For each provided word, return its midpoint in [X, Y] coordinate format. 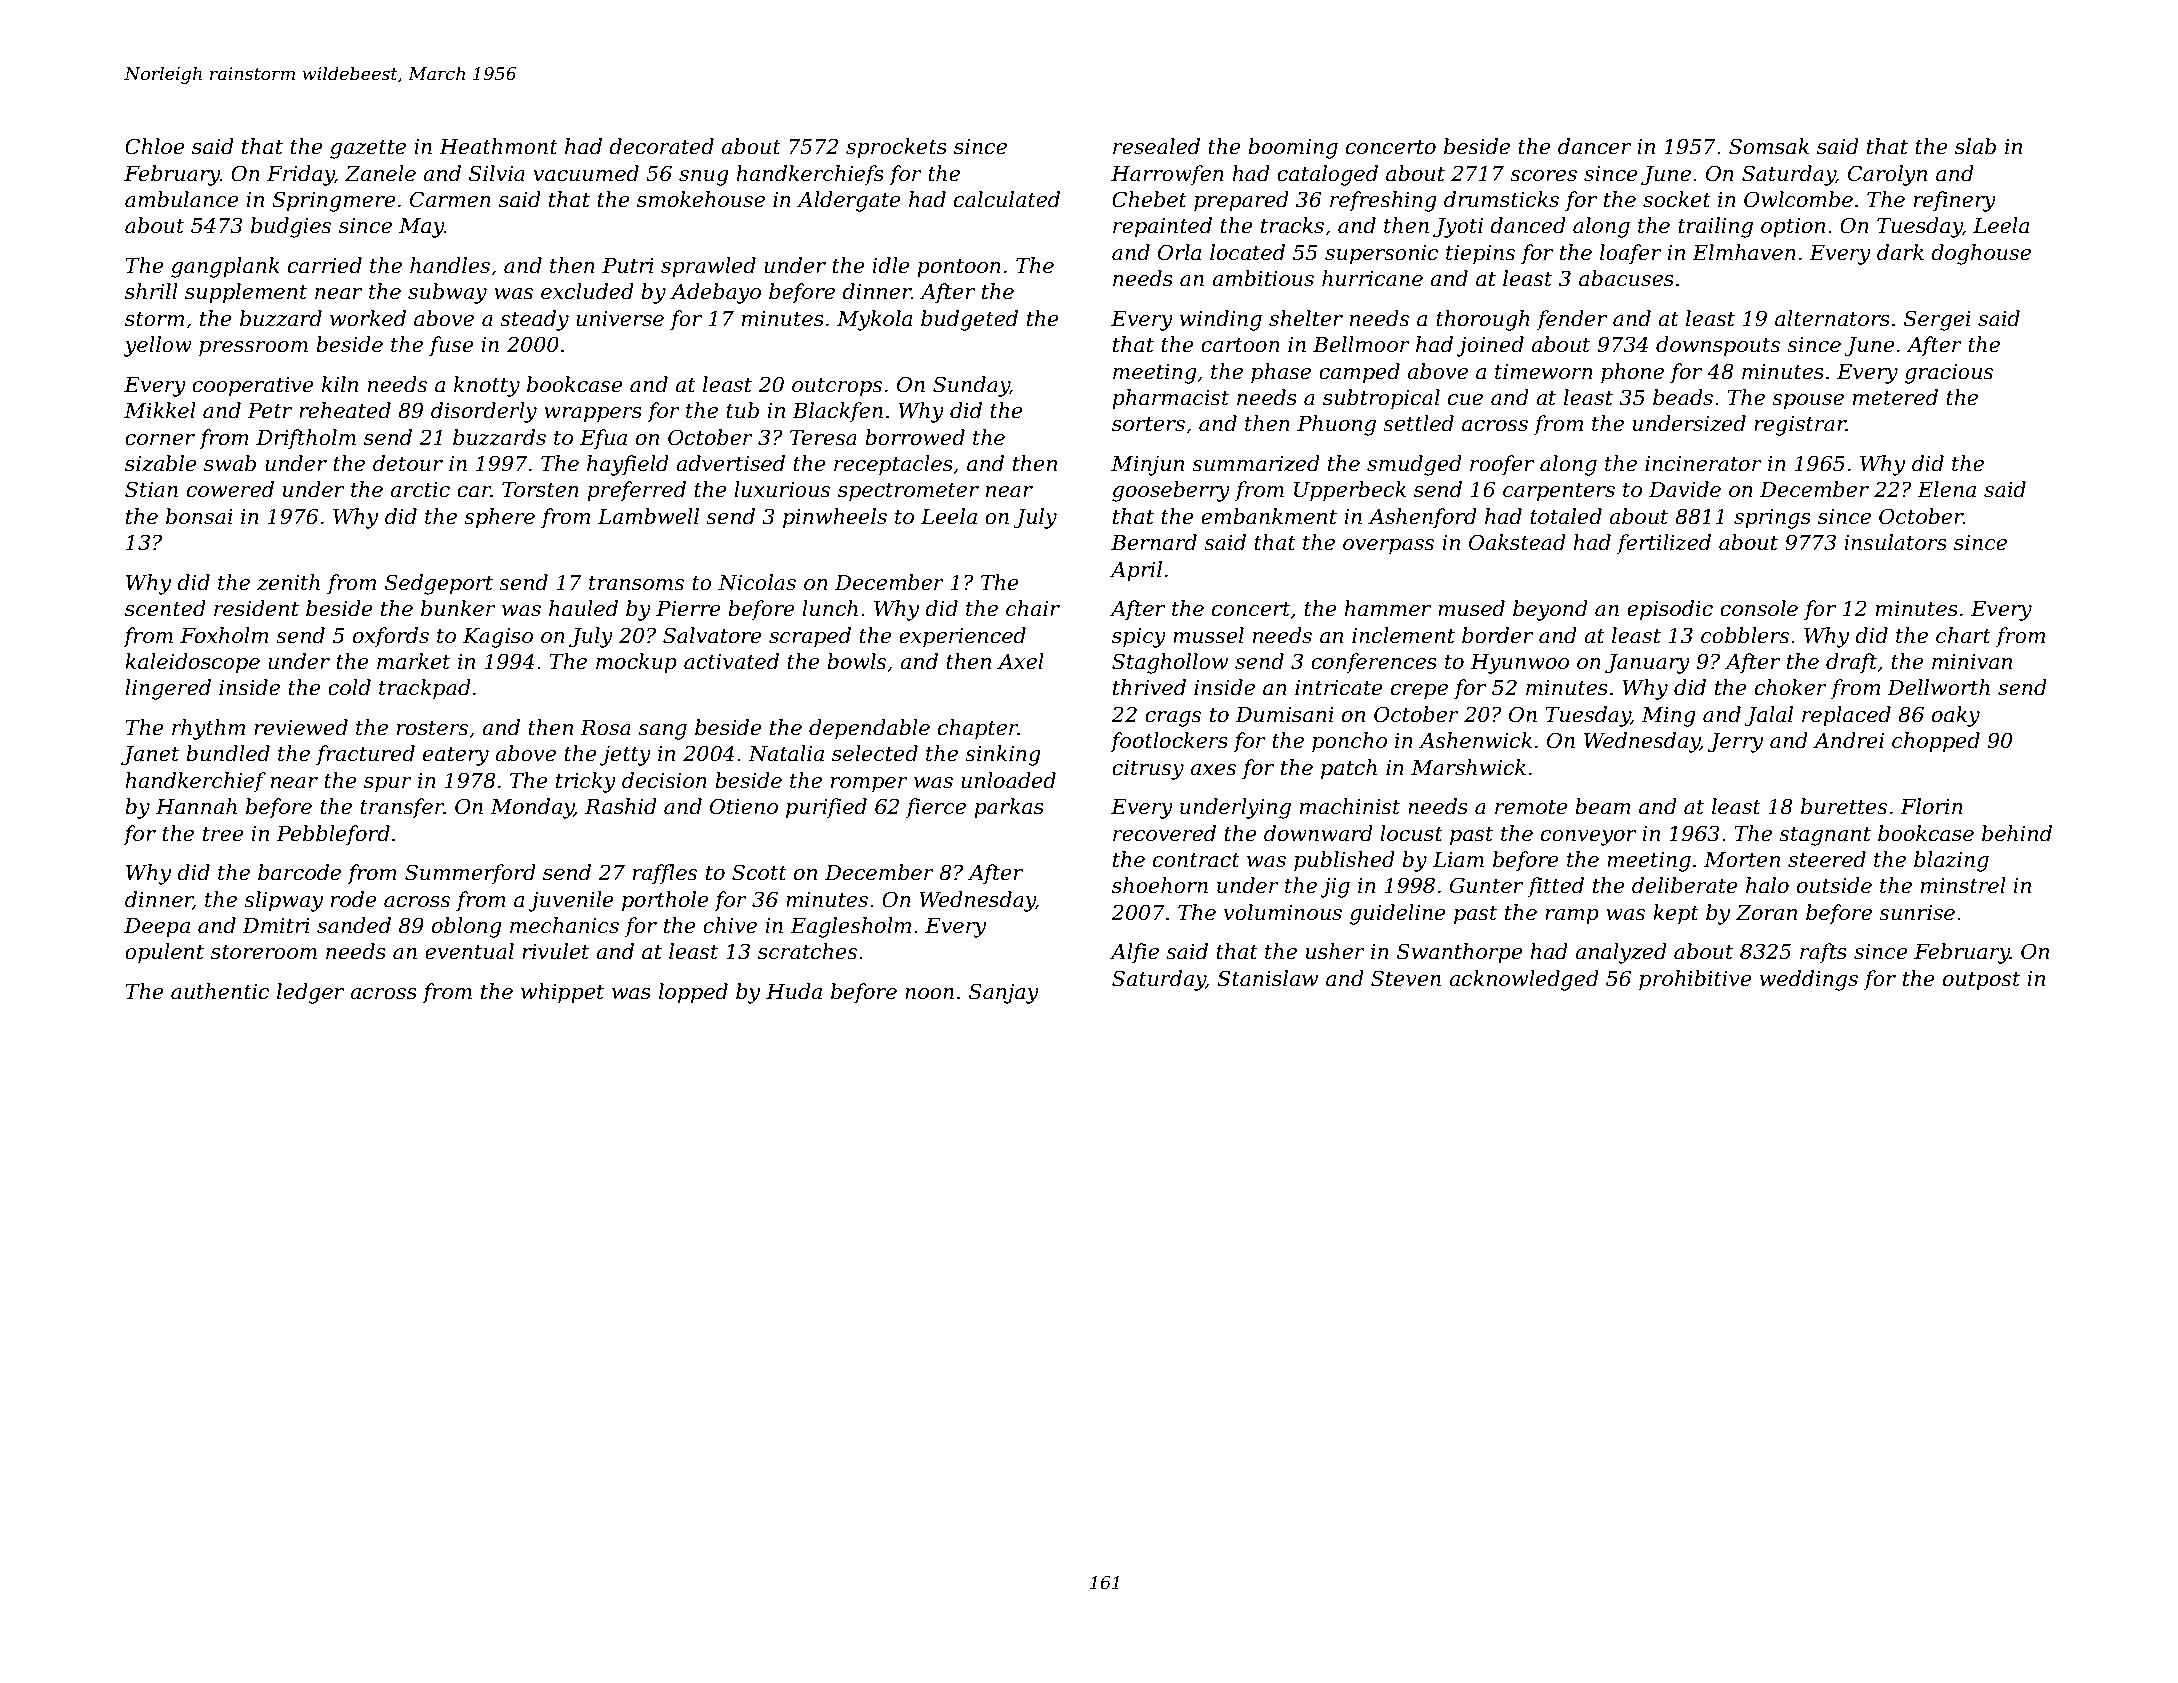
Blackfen [837, 412]
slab [1975, 146]
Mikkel [160, 410]
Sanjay [1004, 993]
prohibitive [1695, 980]
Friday [300, 175]
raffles [665, 874]
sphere [499, 518]
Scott [759, 872]
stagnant [1825, 836]
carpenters [1559, 492]
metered [1895, 397]
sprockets [896, 148]
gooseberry [1171, 491]
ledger [310, 993]
